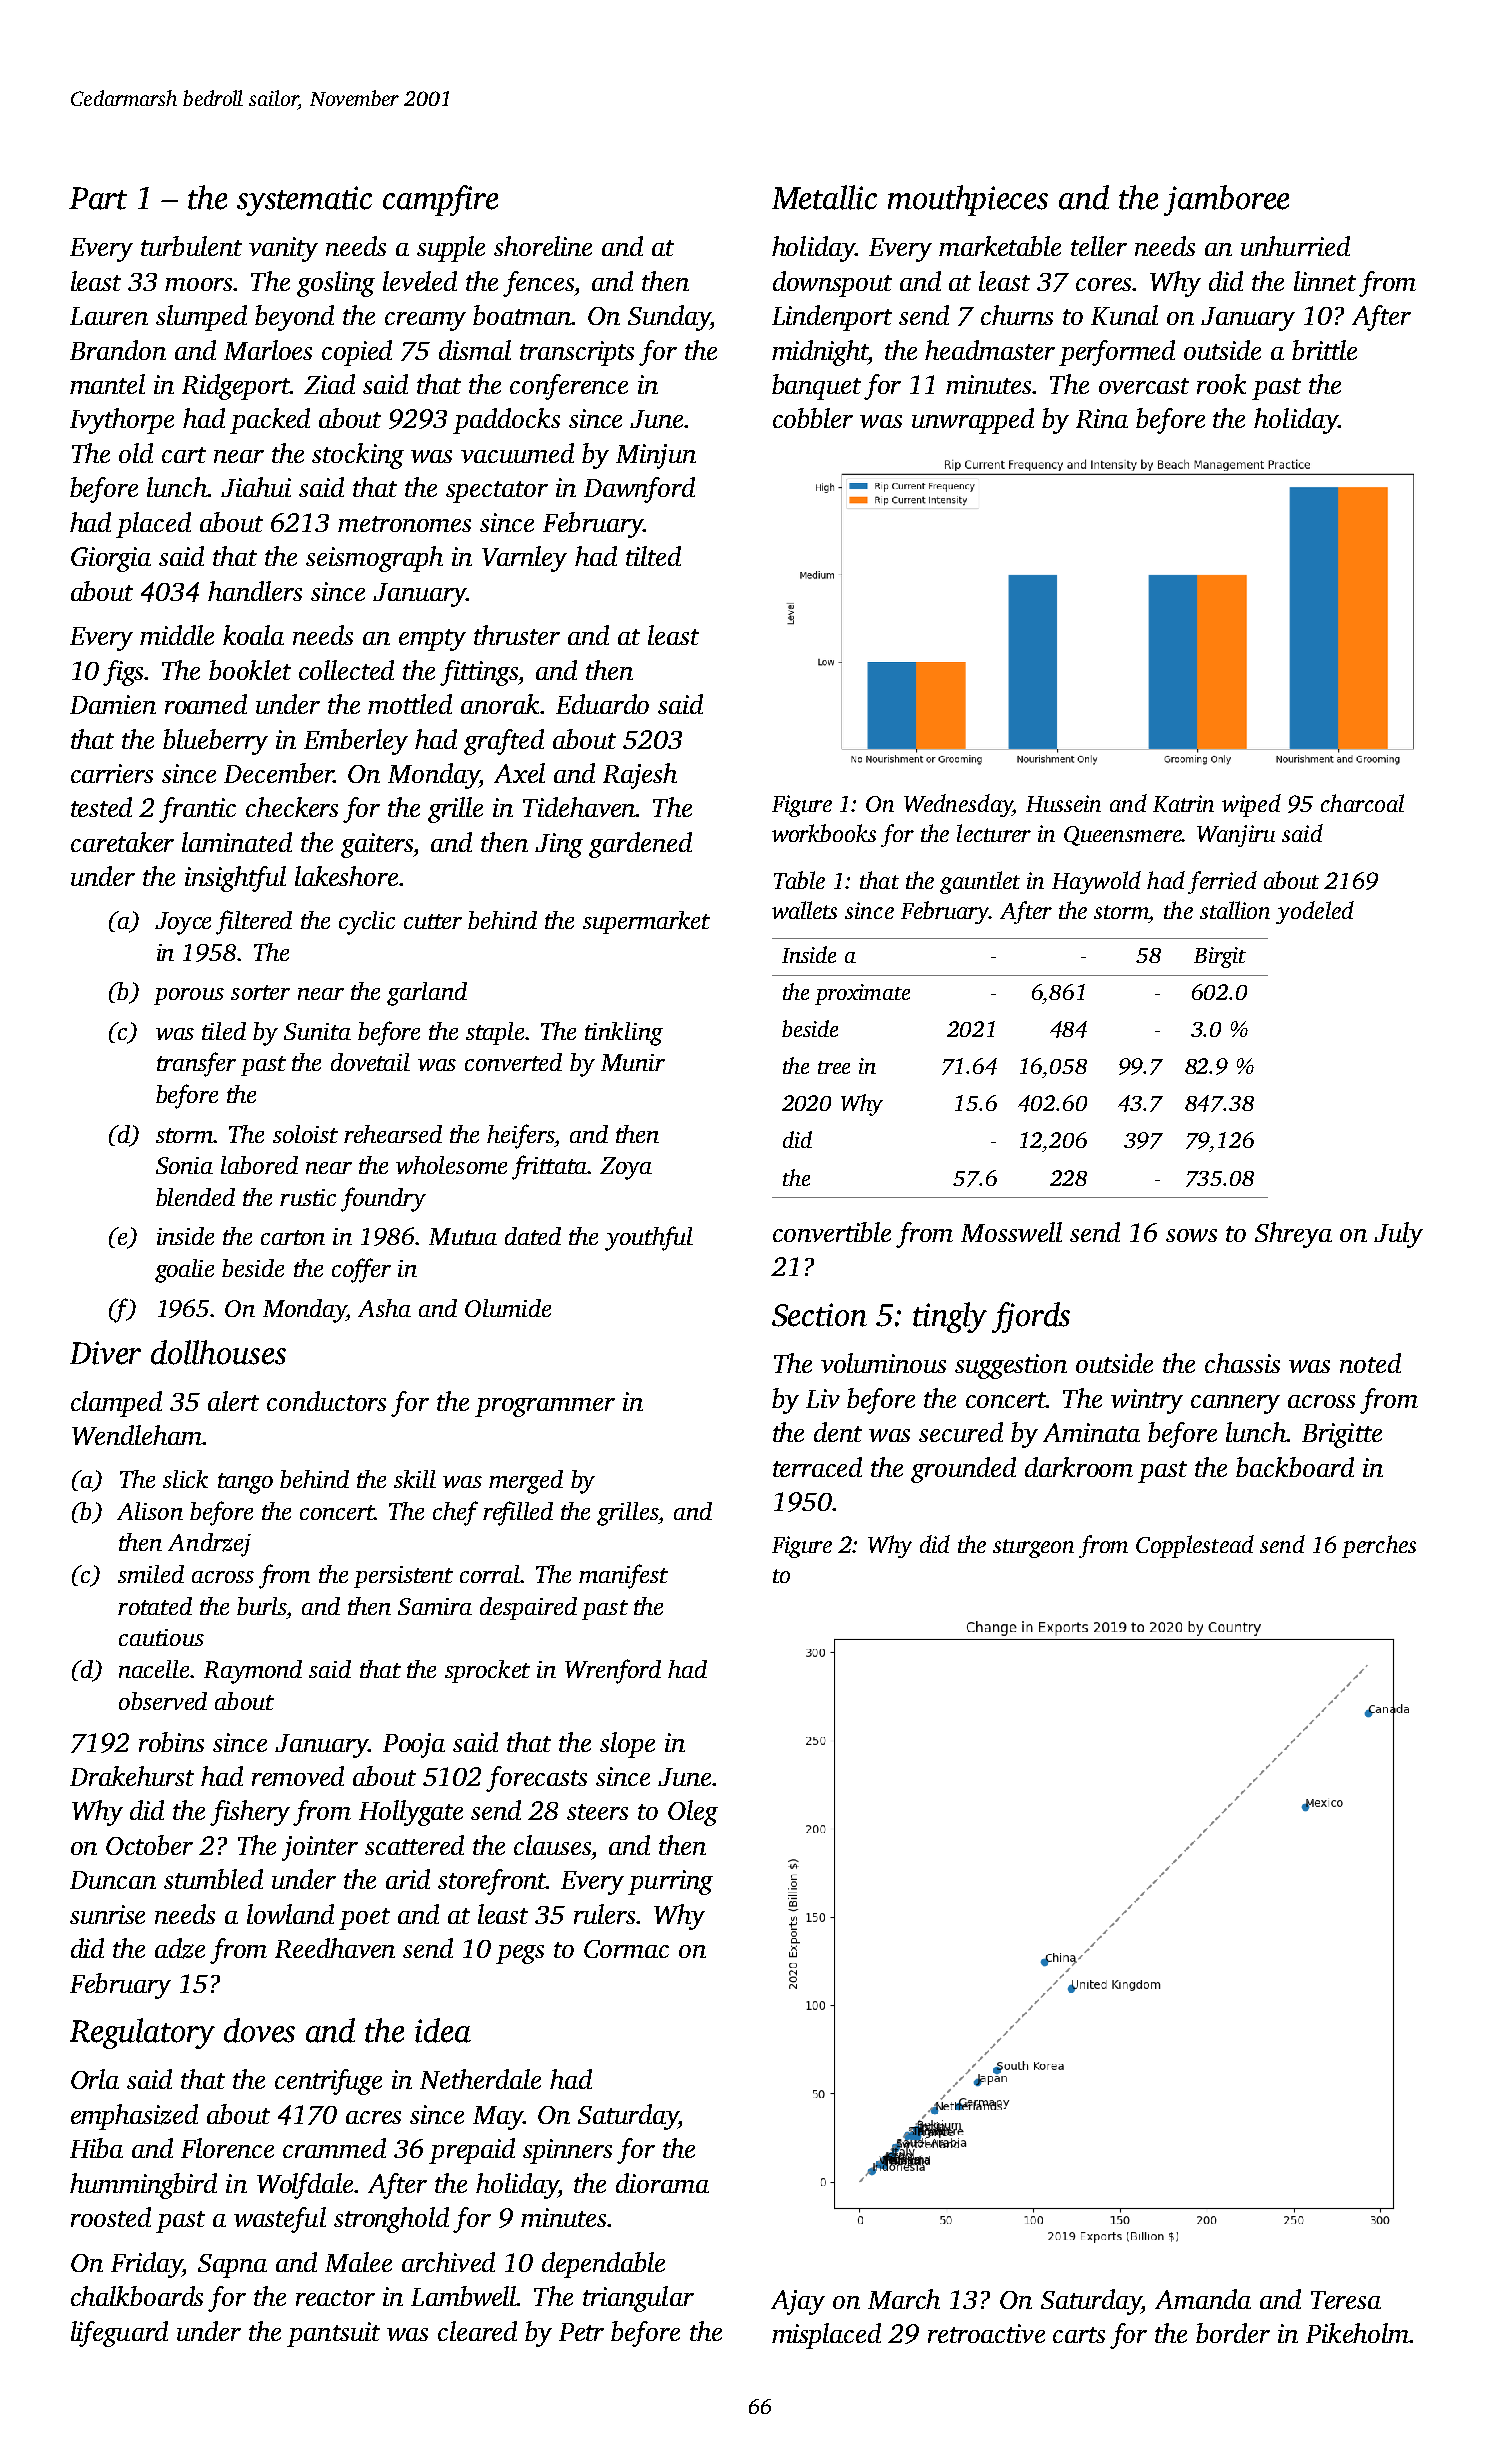 This screenshot has width=1496, height=2464. I want to click on perches, so click(1379, 1546).
